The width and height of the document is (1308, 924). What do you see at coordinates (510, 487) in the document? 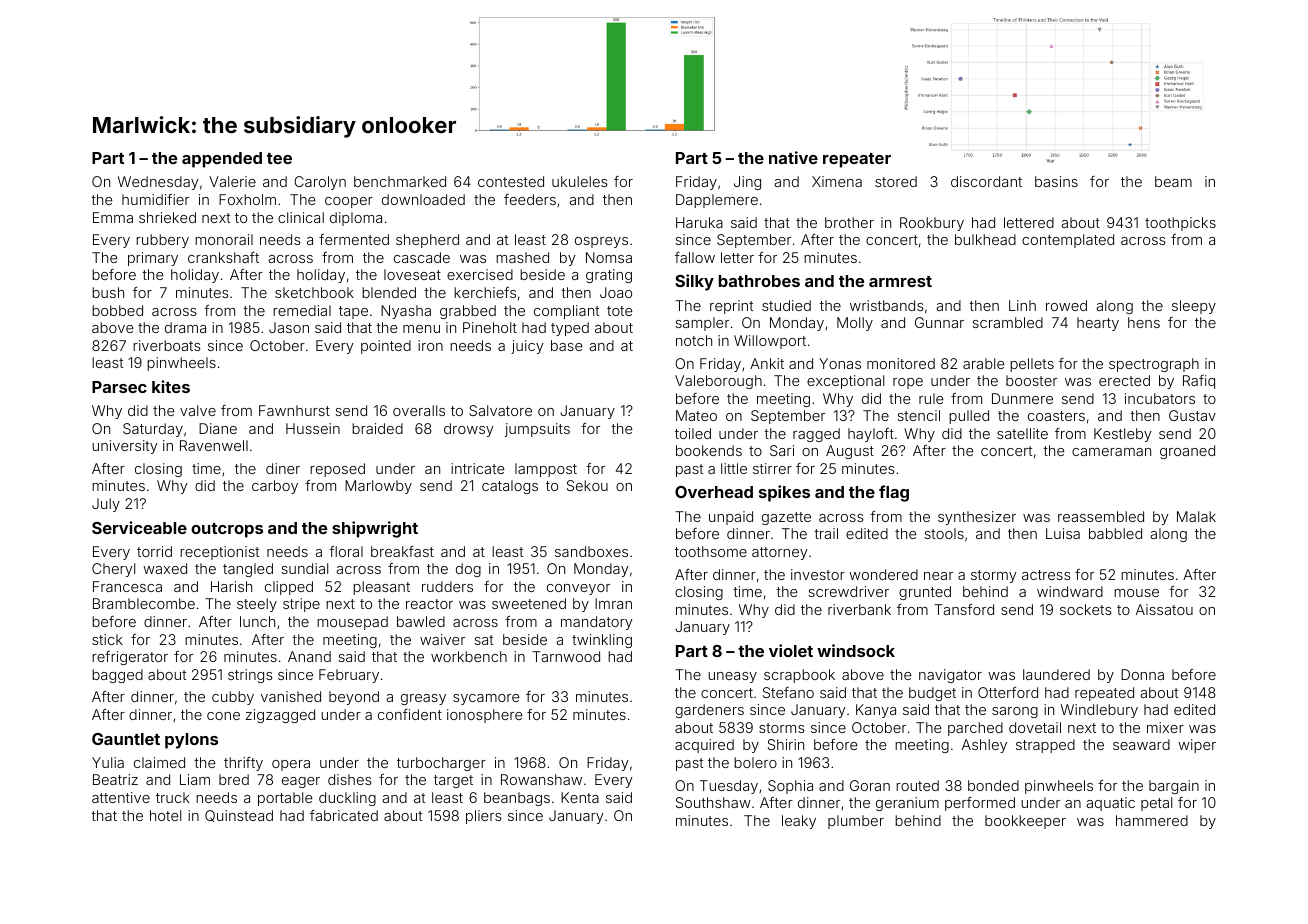
I see `catalogs` at bounding box center [510, 487].
